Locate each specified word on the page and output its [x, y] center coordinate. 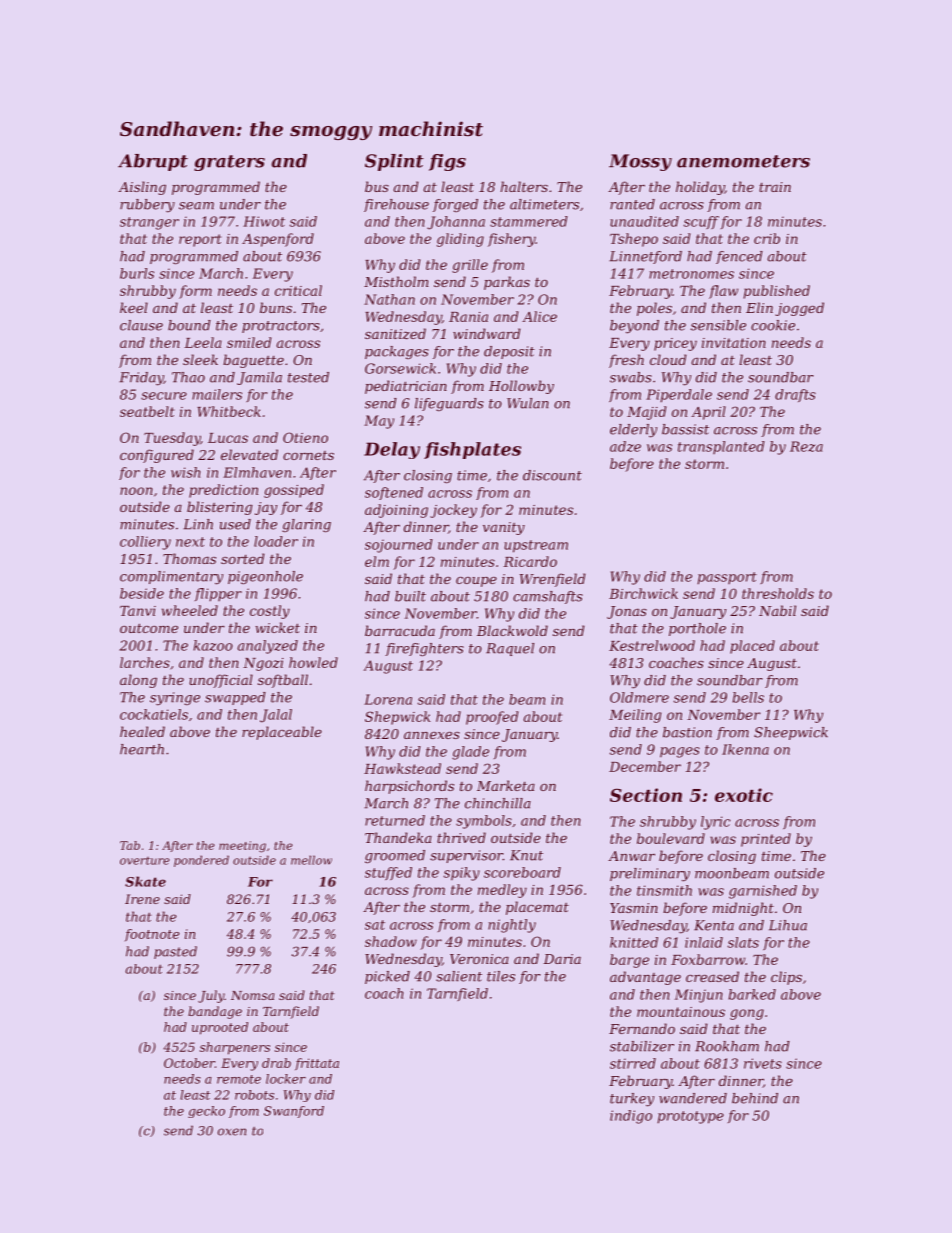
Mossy [640, 162]
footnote [152, 935]
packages [397, 352]
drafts [795, 395]
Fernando [642, 1028]
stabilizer [642, 1046]
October [189, 1063]
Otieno [305, 437]
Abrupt [153, 162]
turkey [632, 1100]
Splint [394, 162]
